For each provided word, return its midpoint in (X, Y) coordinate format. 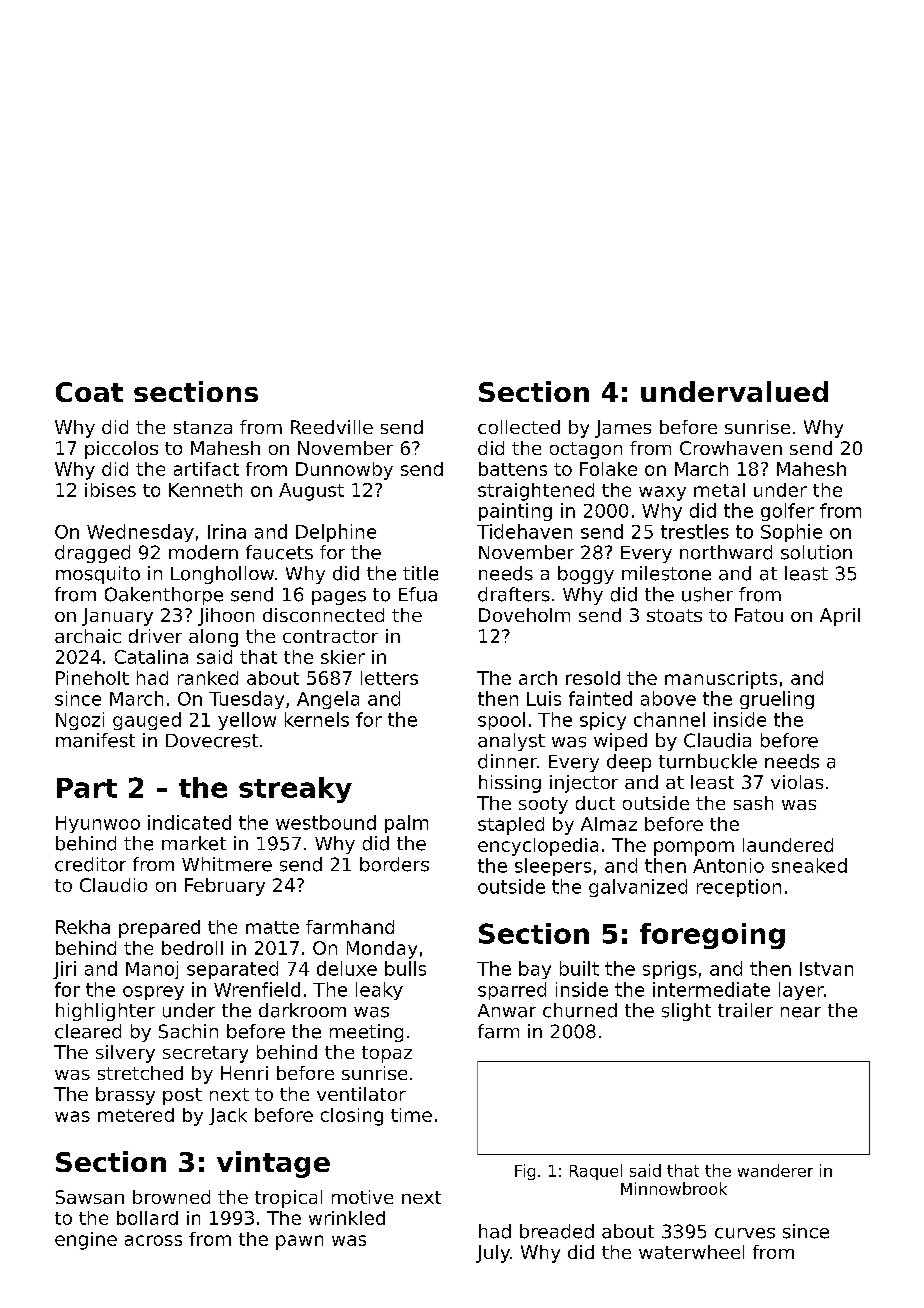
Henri (244, 1073)
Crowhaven (731, 448)
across (153, 1240)
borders (394, 864)
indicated (189, 822)
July (493, 1254)
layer (801, 991)
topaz (387, 1054)
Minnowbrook (674, 1188)
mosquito (98, 575)
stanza (203, 427)
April (840, 617)
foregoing (712, 936)
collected (519, 427)
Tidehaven (524, 531)
